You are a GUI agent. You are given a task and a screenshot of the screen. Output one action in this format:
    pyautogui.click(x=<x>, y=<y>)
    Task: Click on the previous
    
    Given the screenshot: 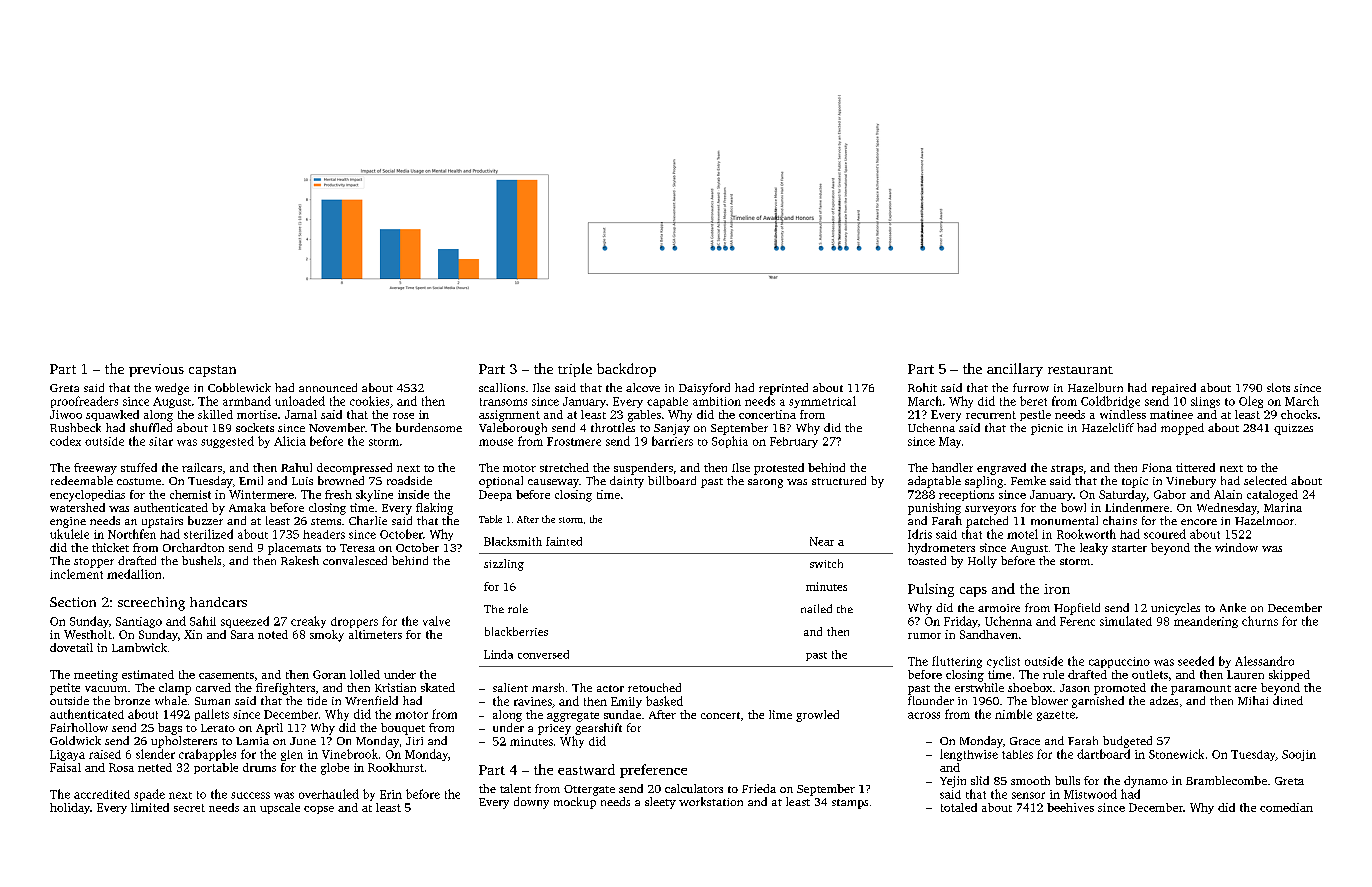 What is the action you would take?
    pyautogui.click(x=156, y=370)
